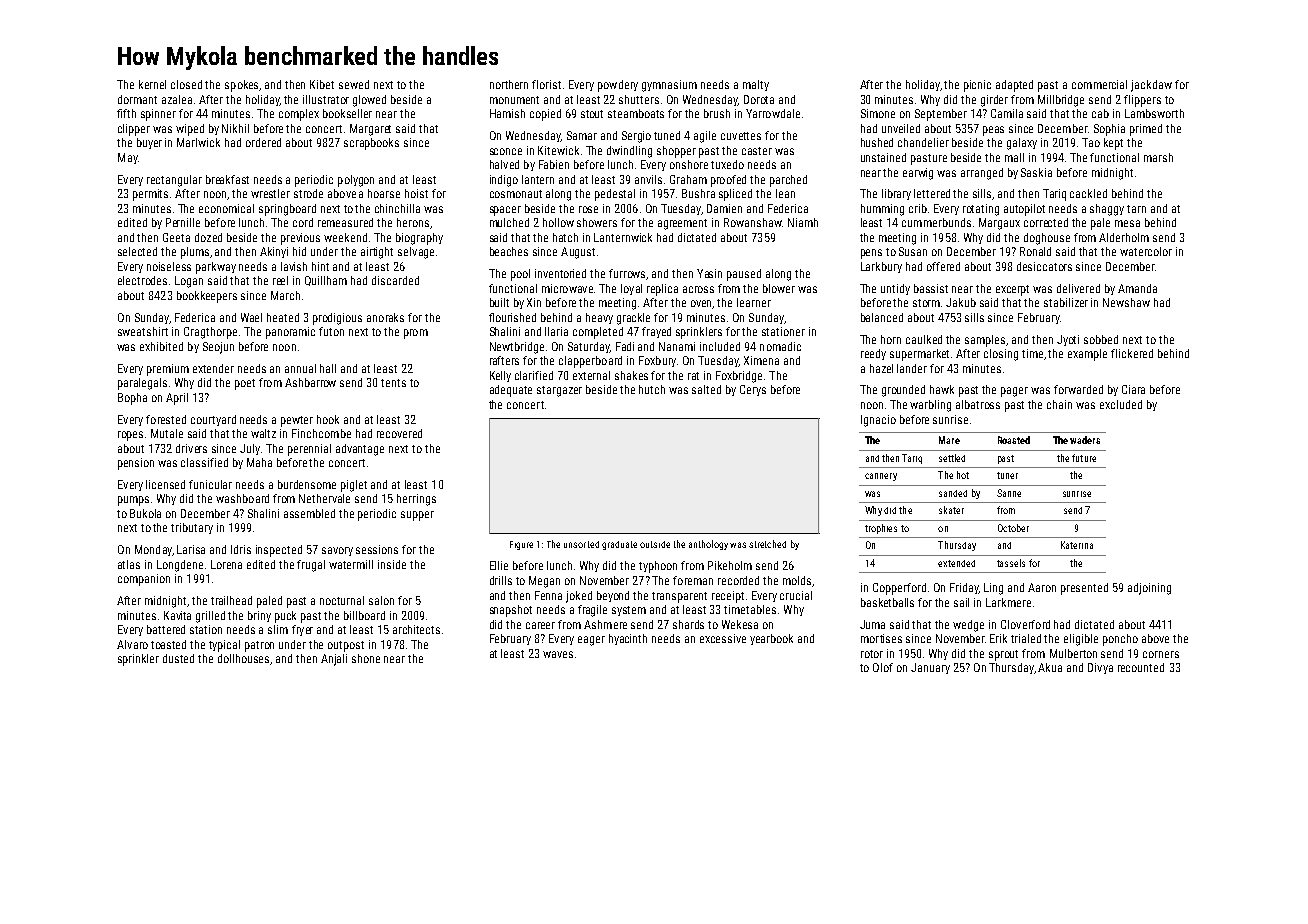 The height and width of the page is (924, 1308). Describe the element at coordinates (143, 331) in the page. I see `sweatshirt` at that location.
